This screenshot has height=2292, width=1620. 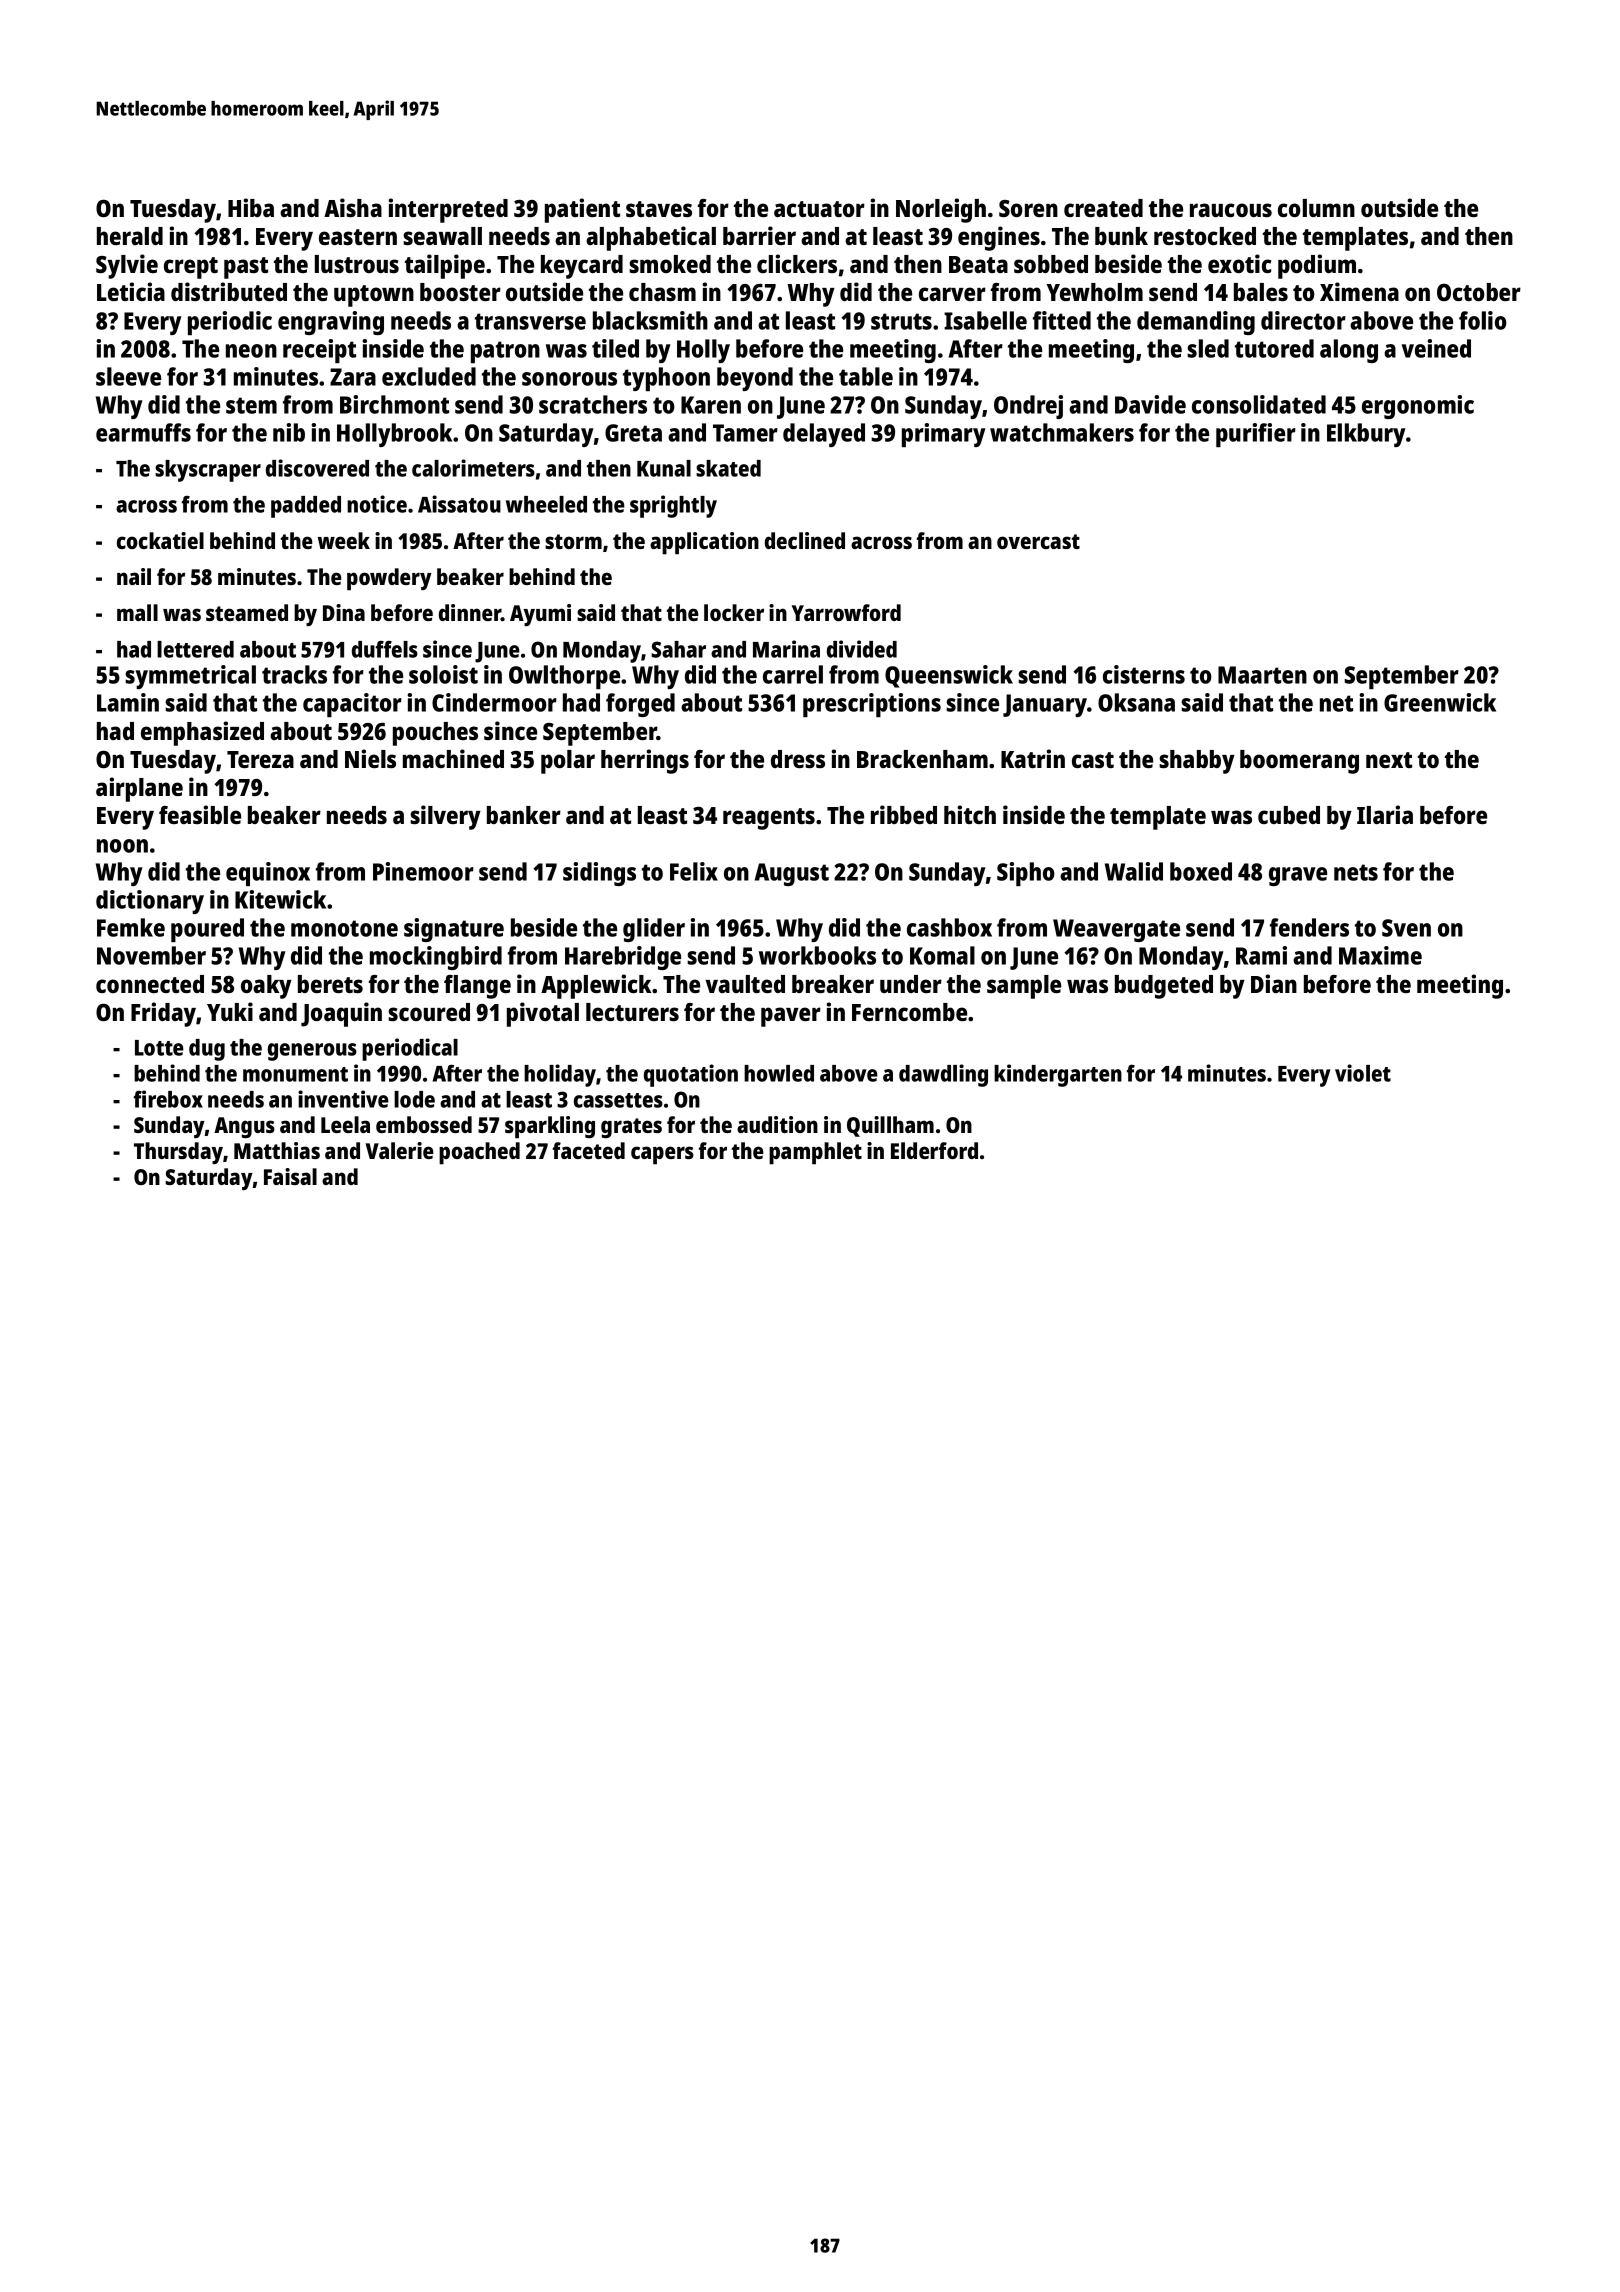 What do you see at coordinates (759, 235) in the screenshot?
I see `barrier` at bounding box center [759, 235].
